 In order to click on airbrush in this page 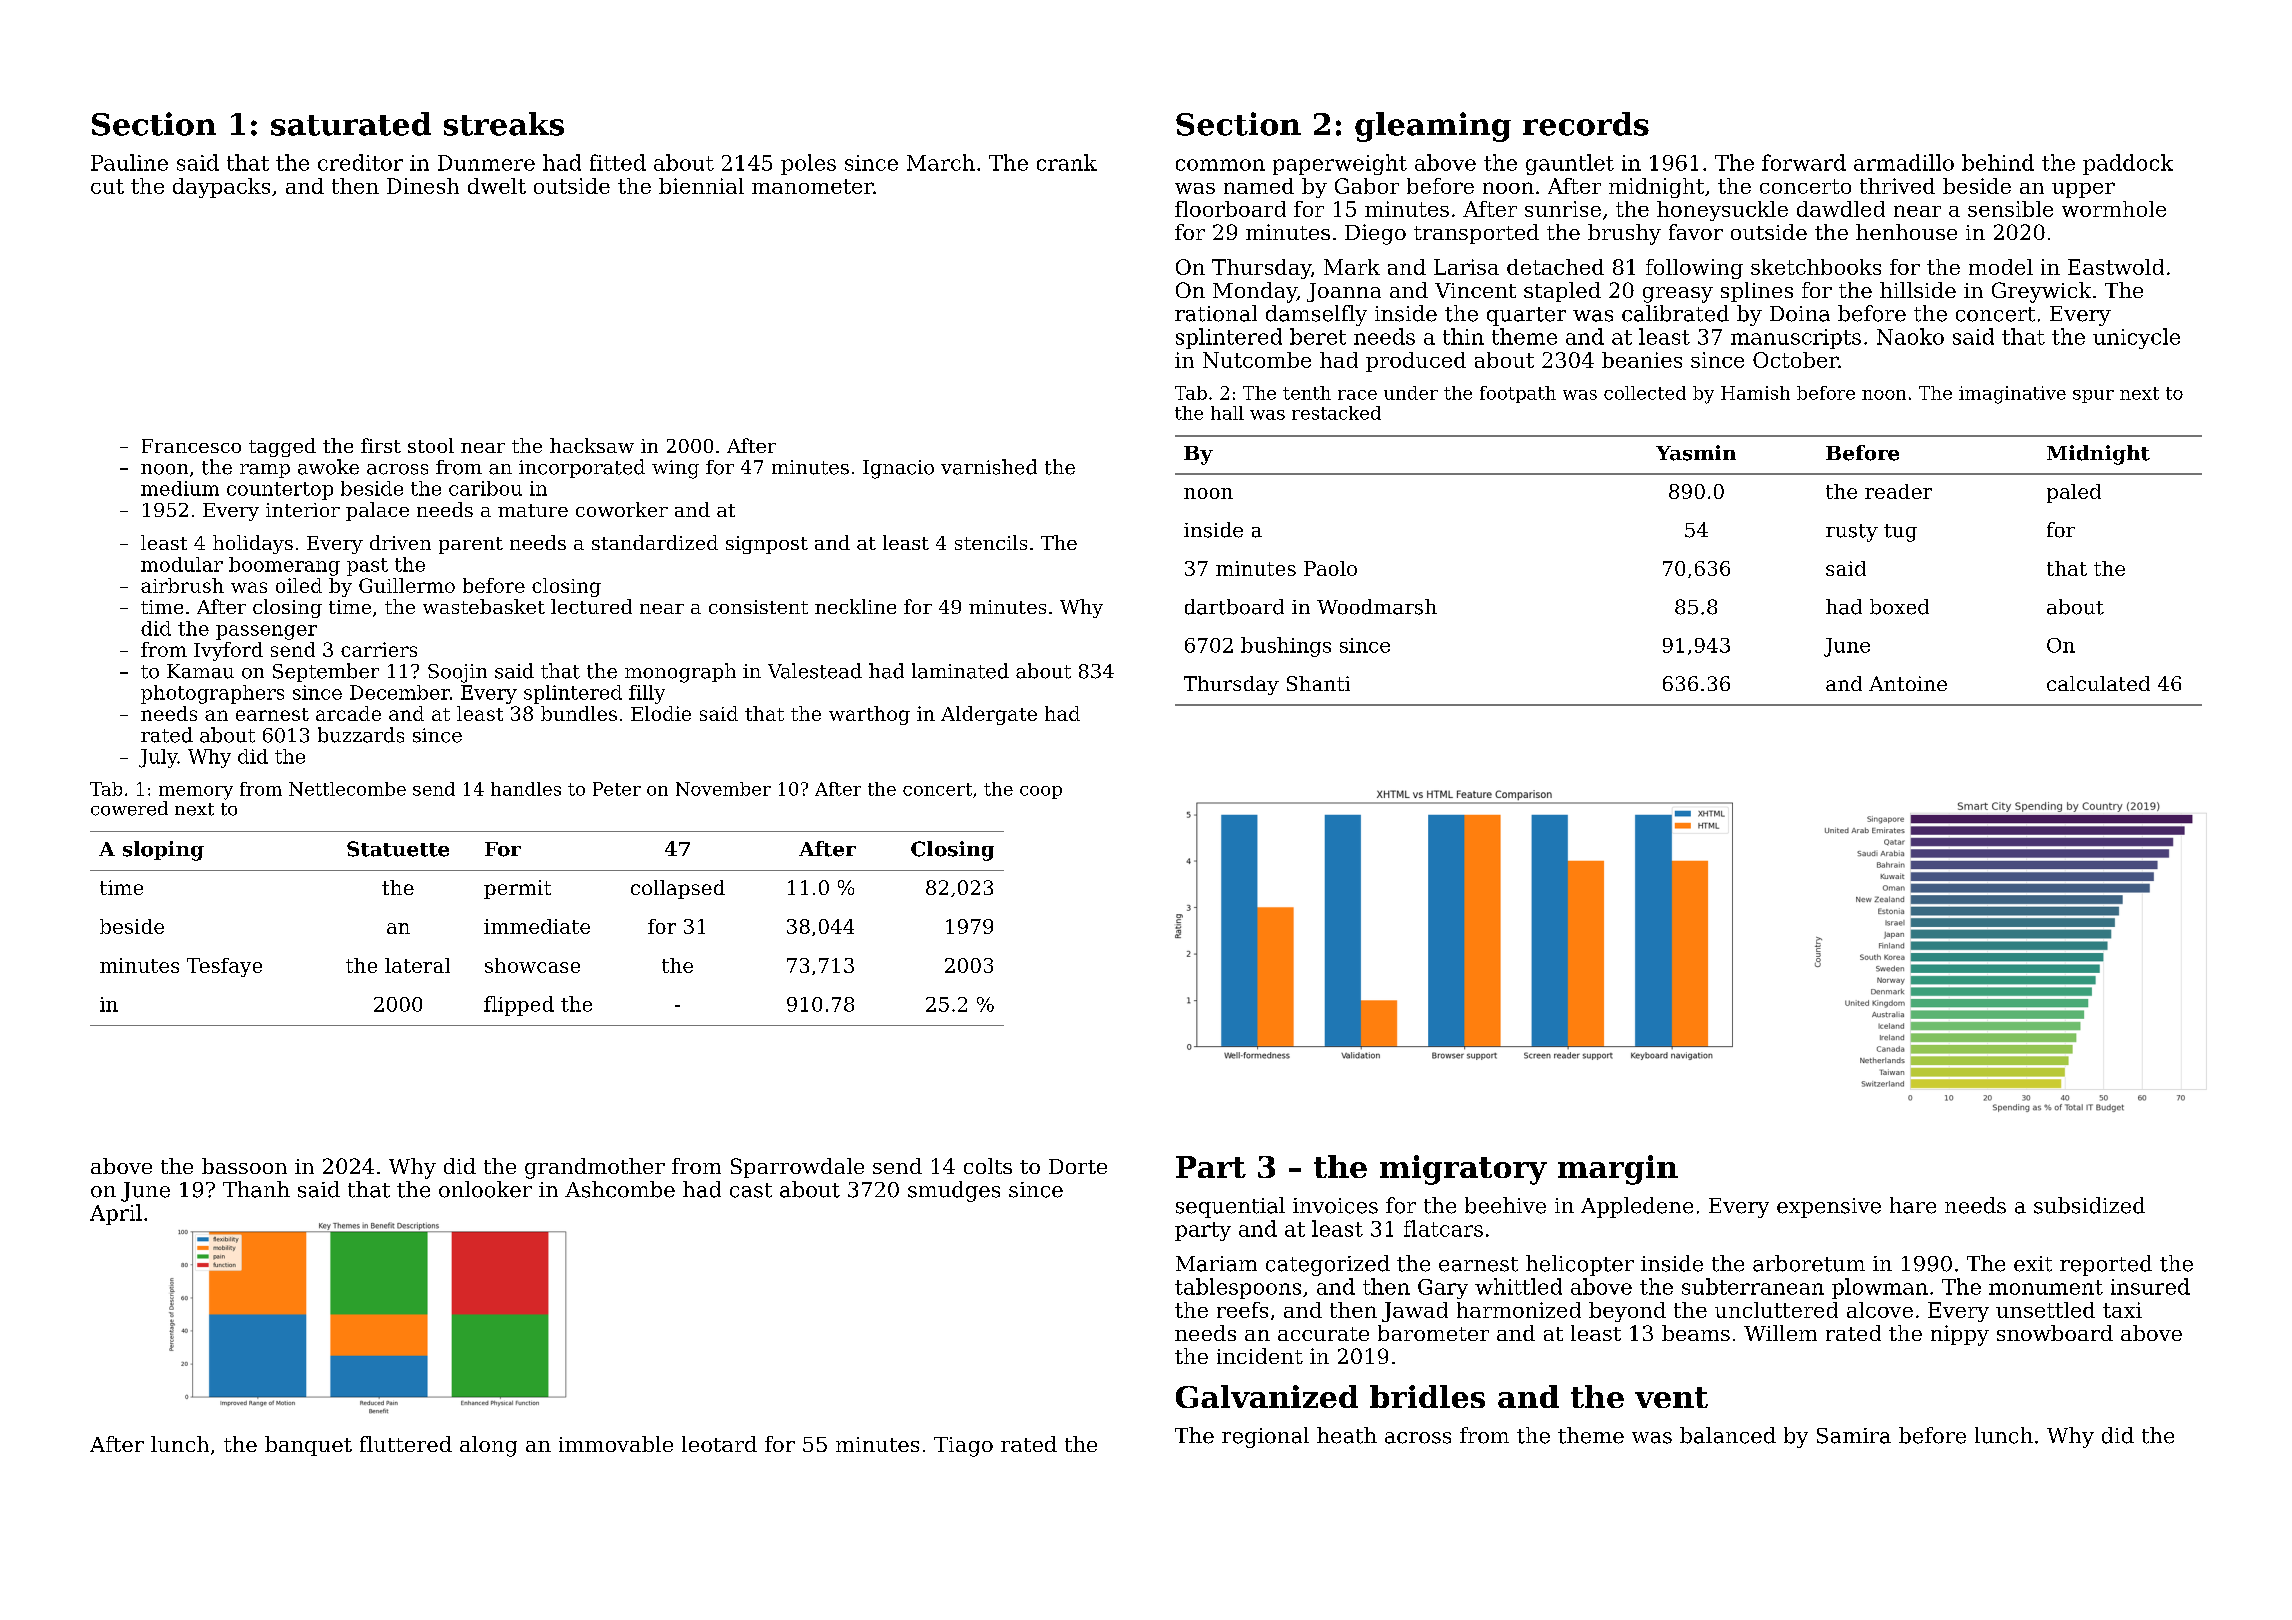, I will do `click(182, 585)`.
